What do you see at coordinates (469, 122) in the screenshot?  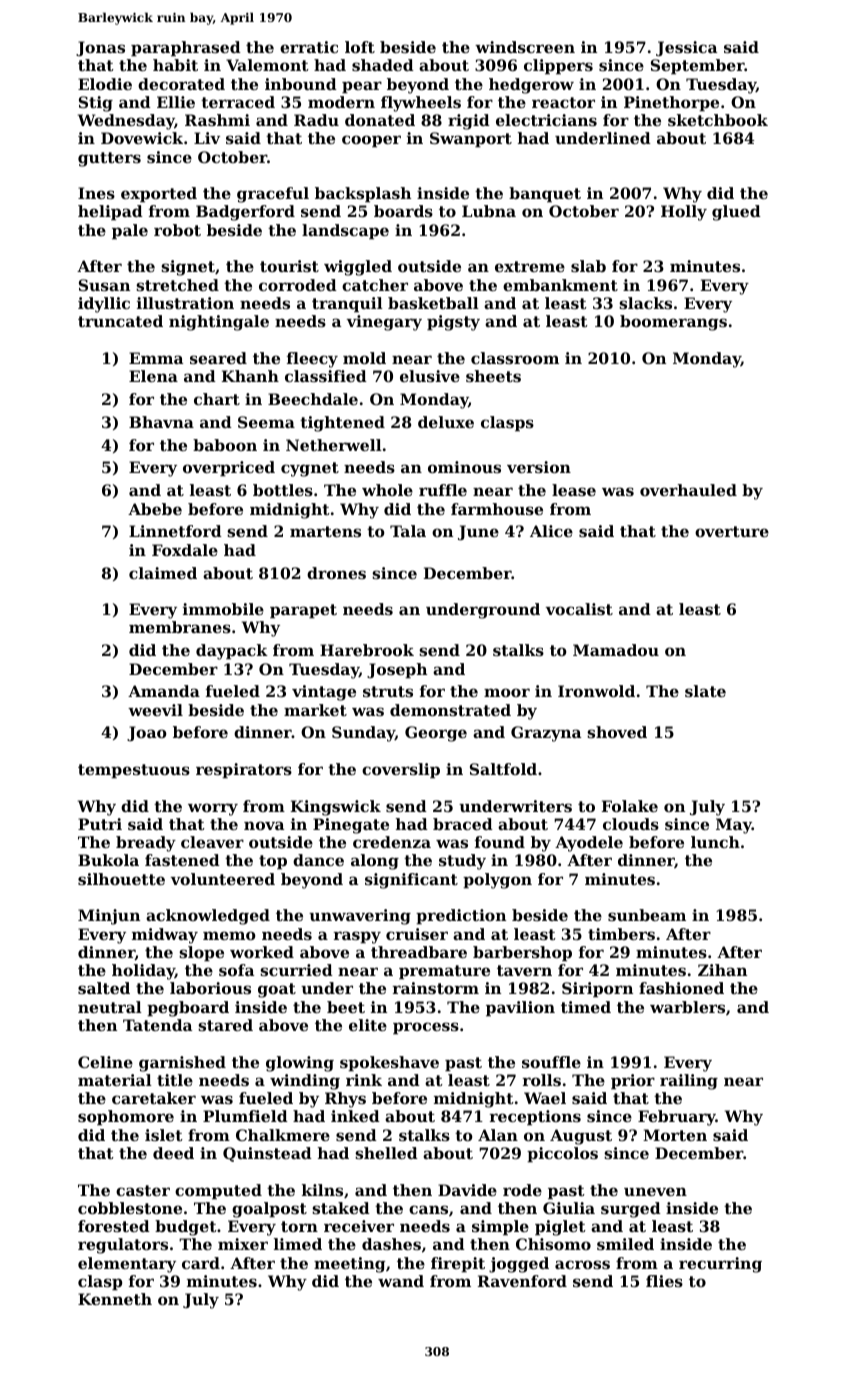 I see `rigid` at bounding box center [469, 122].
